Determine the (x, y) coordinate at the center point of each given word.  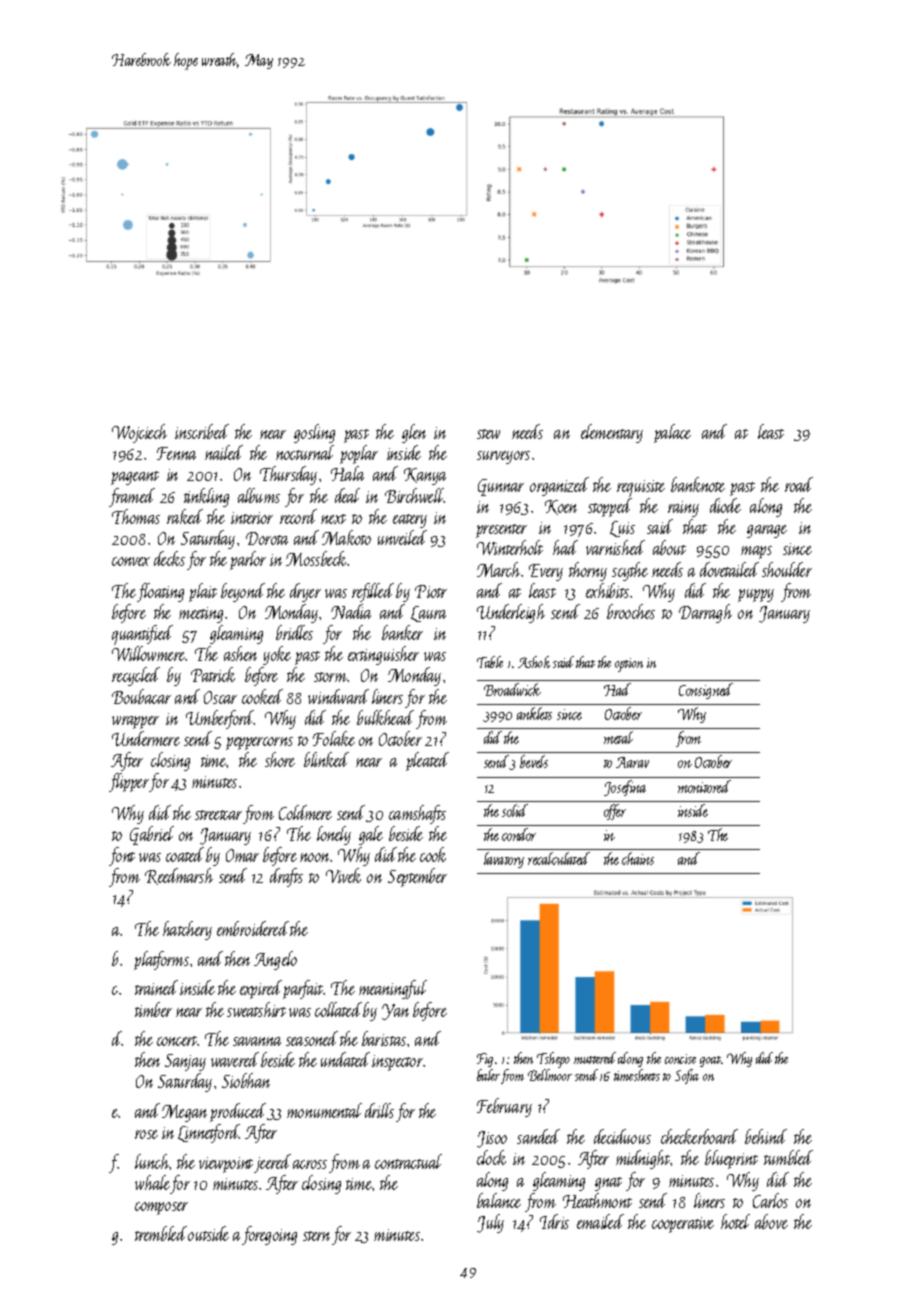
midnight (643, 1159)
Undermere (146, 738)
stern (316, 1236)
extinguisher (383, 655)
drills (379, 1110)
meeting (201, 615)
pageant (135, 478)
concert (177, 1041)
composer (161, 1208)
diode (725, 505)
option (629, 665)
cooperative (683, 1225)
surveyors (503, 457)
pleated (427, 761)
